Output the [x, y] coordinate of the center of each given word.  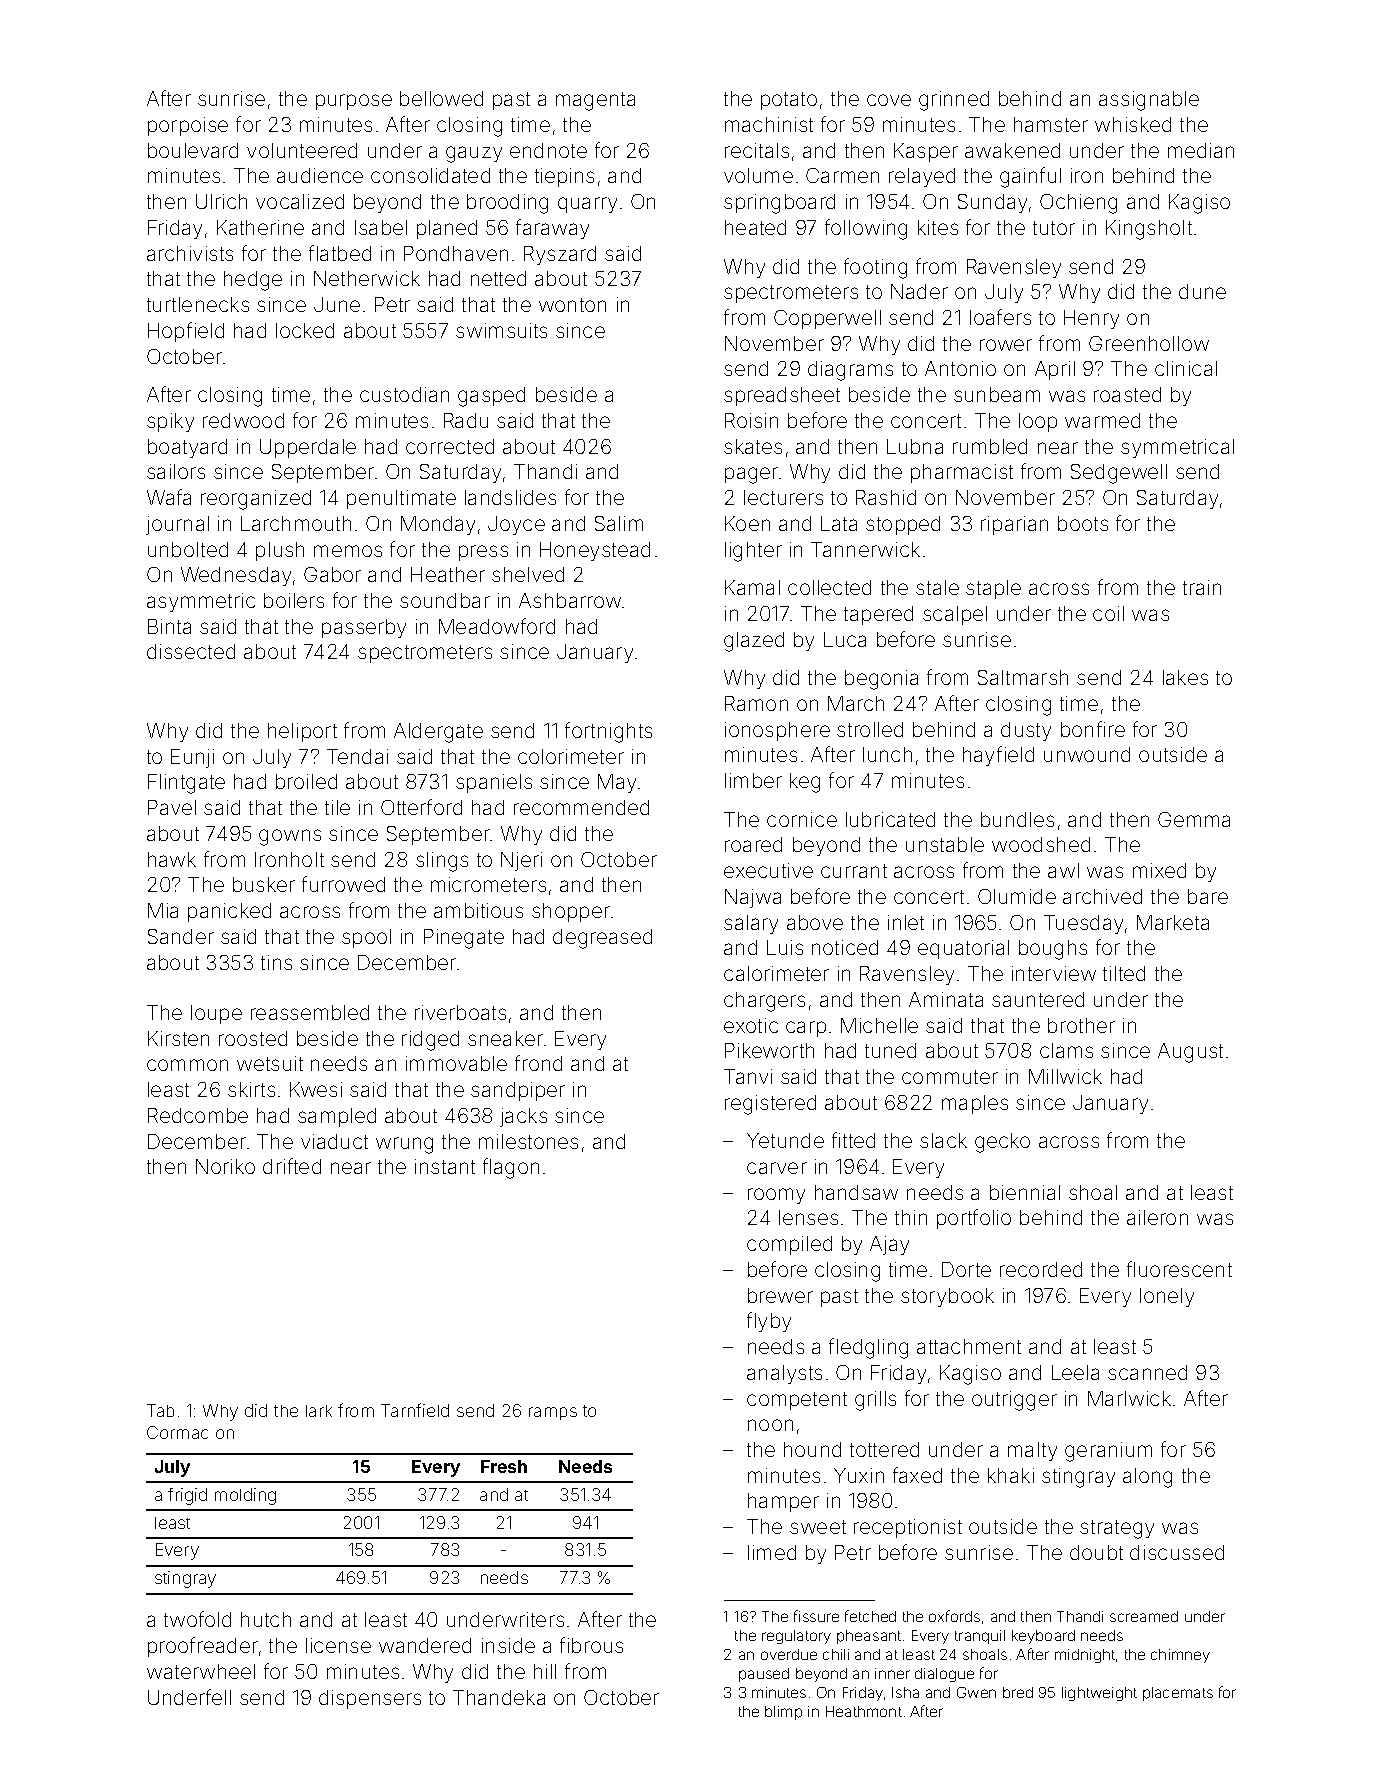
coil [1108, 613]
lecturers [783, 497]
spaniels [494, 783]
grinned [954, 101]
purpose [354, 102]
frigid [187, 1496]
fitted [853, 1140]
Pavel [172, 807]
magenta [595, 101]
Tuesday [1083, 924]
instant [445, 1166]
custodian [404, 394]
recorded [1041, 1269]
